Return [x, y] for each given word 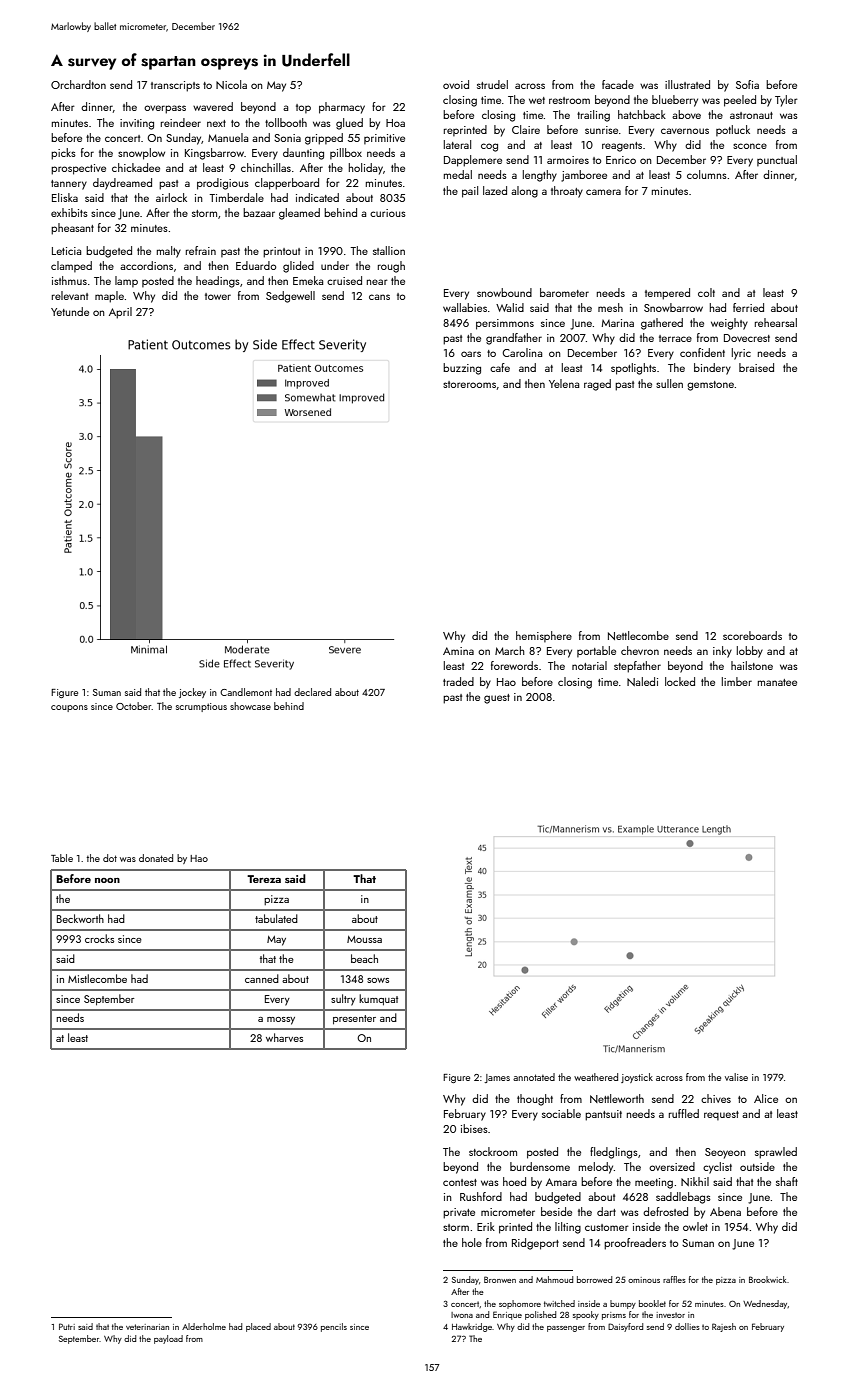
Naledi [642, 681]
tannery [69, 185]
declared [312, 692]
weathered [596, 1077]
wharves [284, 1037]
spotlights [633, 369]
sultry [343, 1000]
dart [606, 1211]
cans [379, 297]
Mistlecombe [97, 978]
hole [472, 1242]
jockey [192, 693]
